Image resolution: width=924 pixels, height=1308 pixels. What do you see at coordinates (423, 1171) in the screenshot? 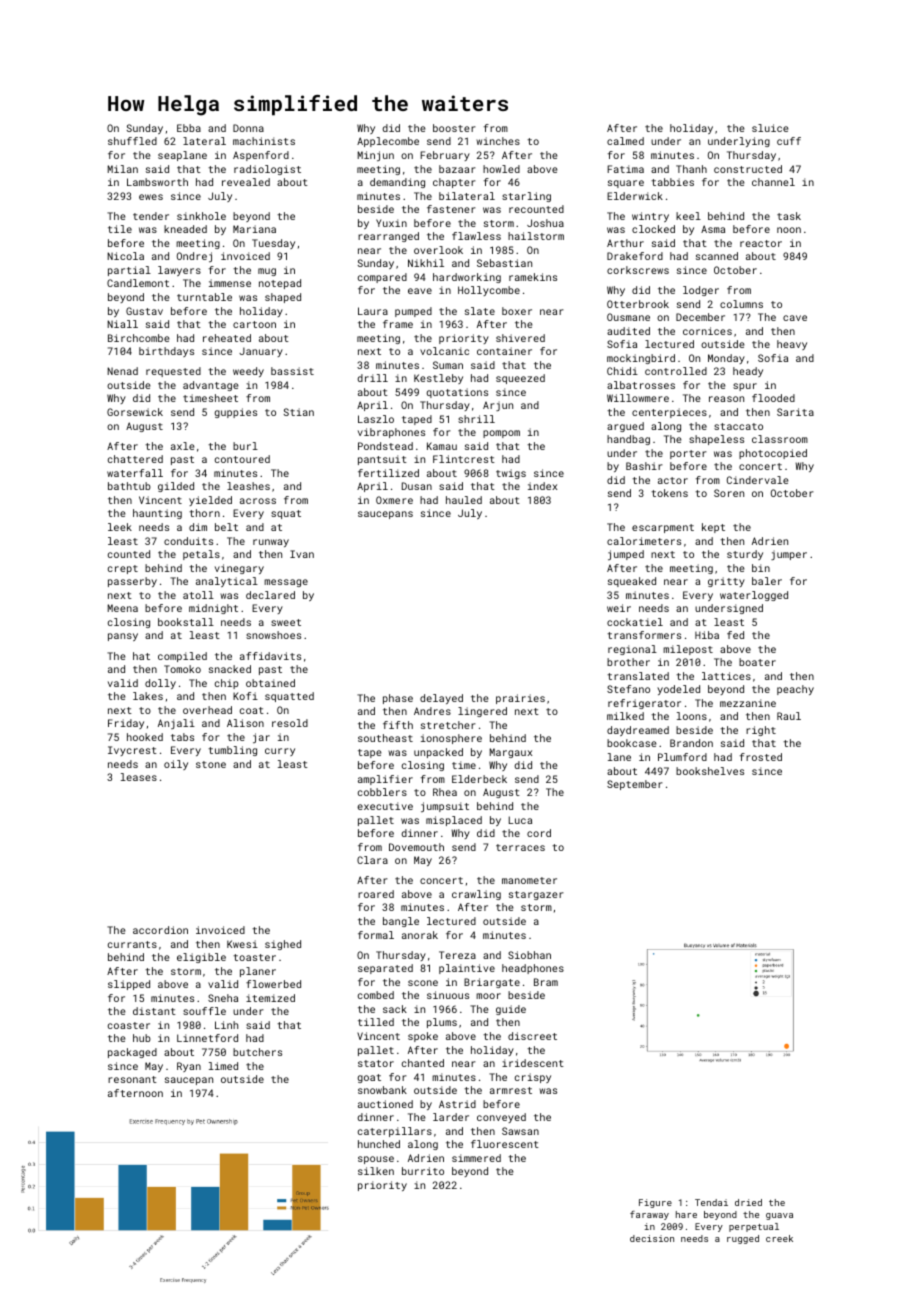
I see `burrito` at bounding box center [423, 1171].
